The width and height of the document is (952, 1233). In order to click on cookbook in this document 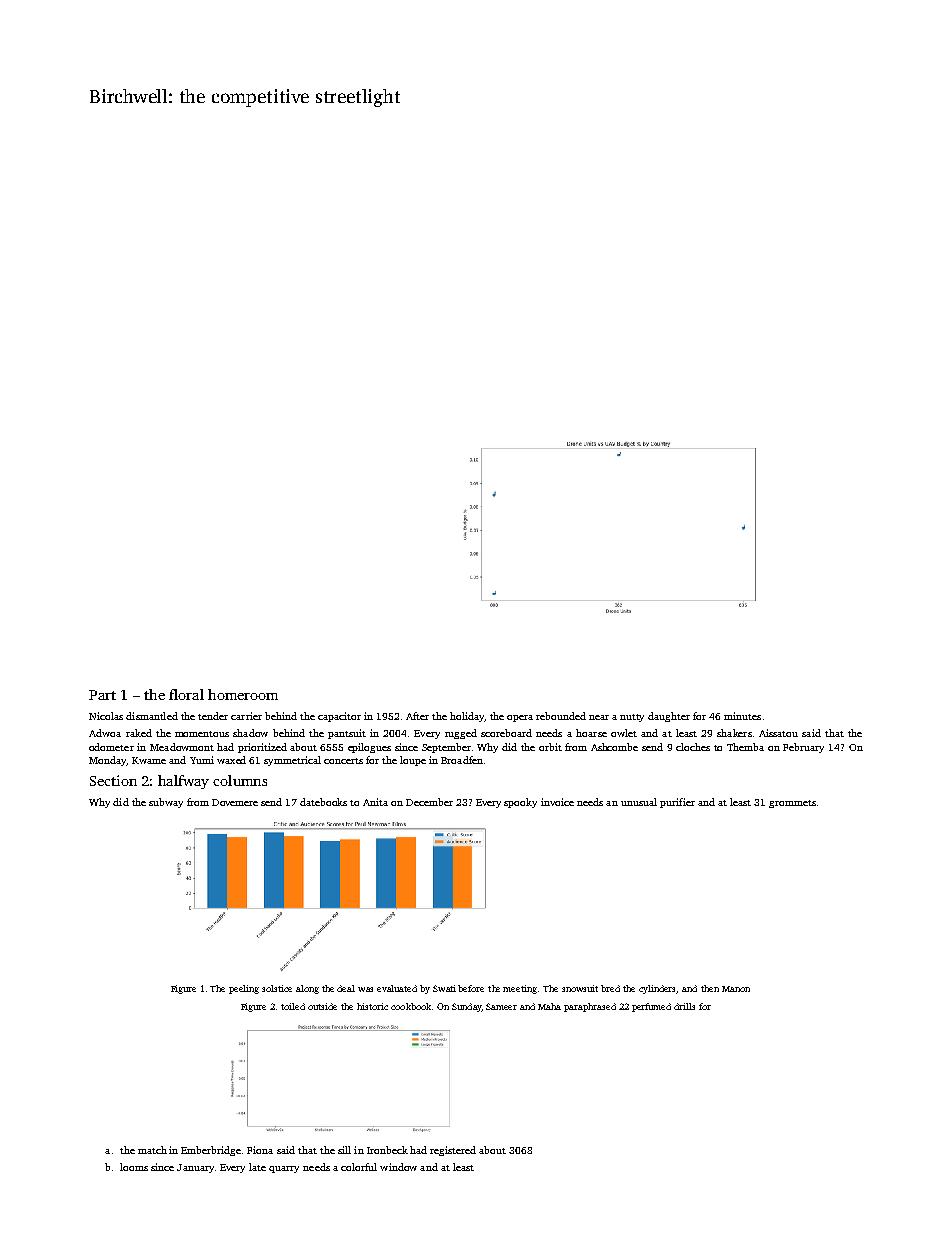, I will do `click(411, 1006)`.
